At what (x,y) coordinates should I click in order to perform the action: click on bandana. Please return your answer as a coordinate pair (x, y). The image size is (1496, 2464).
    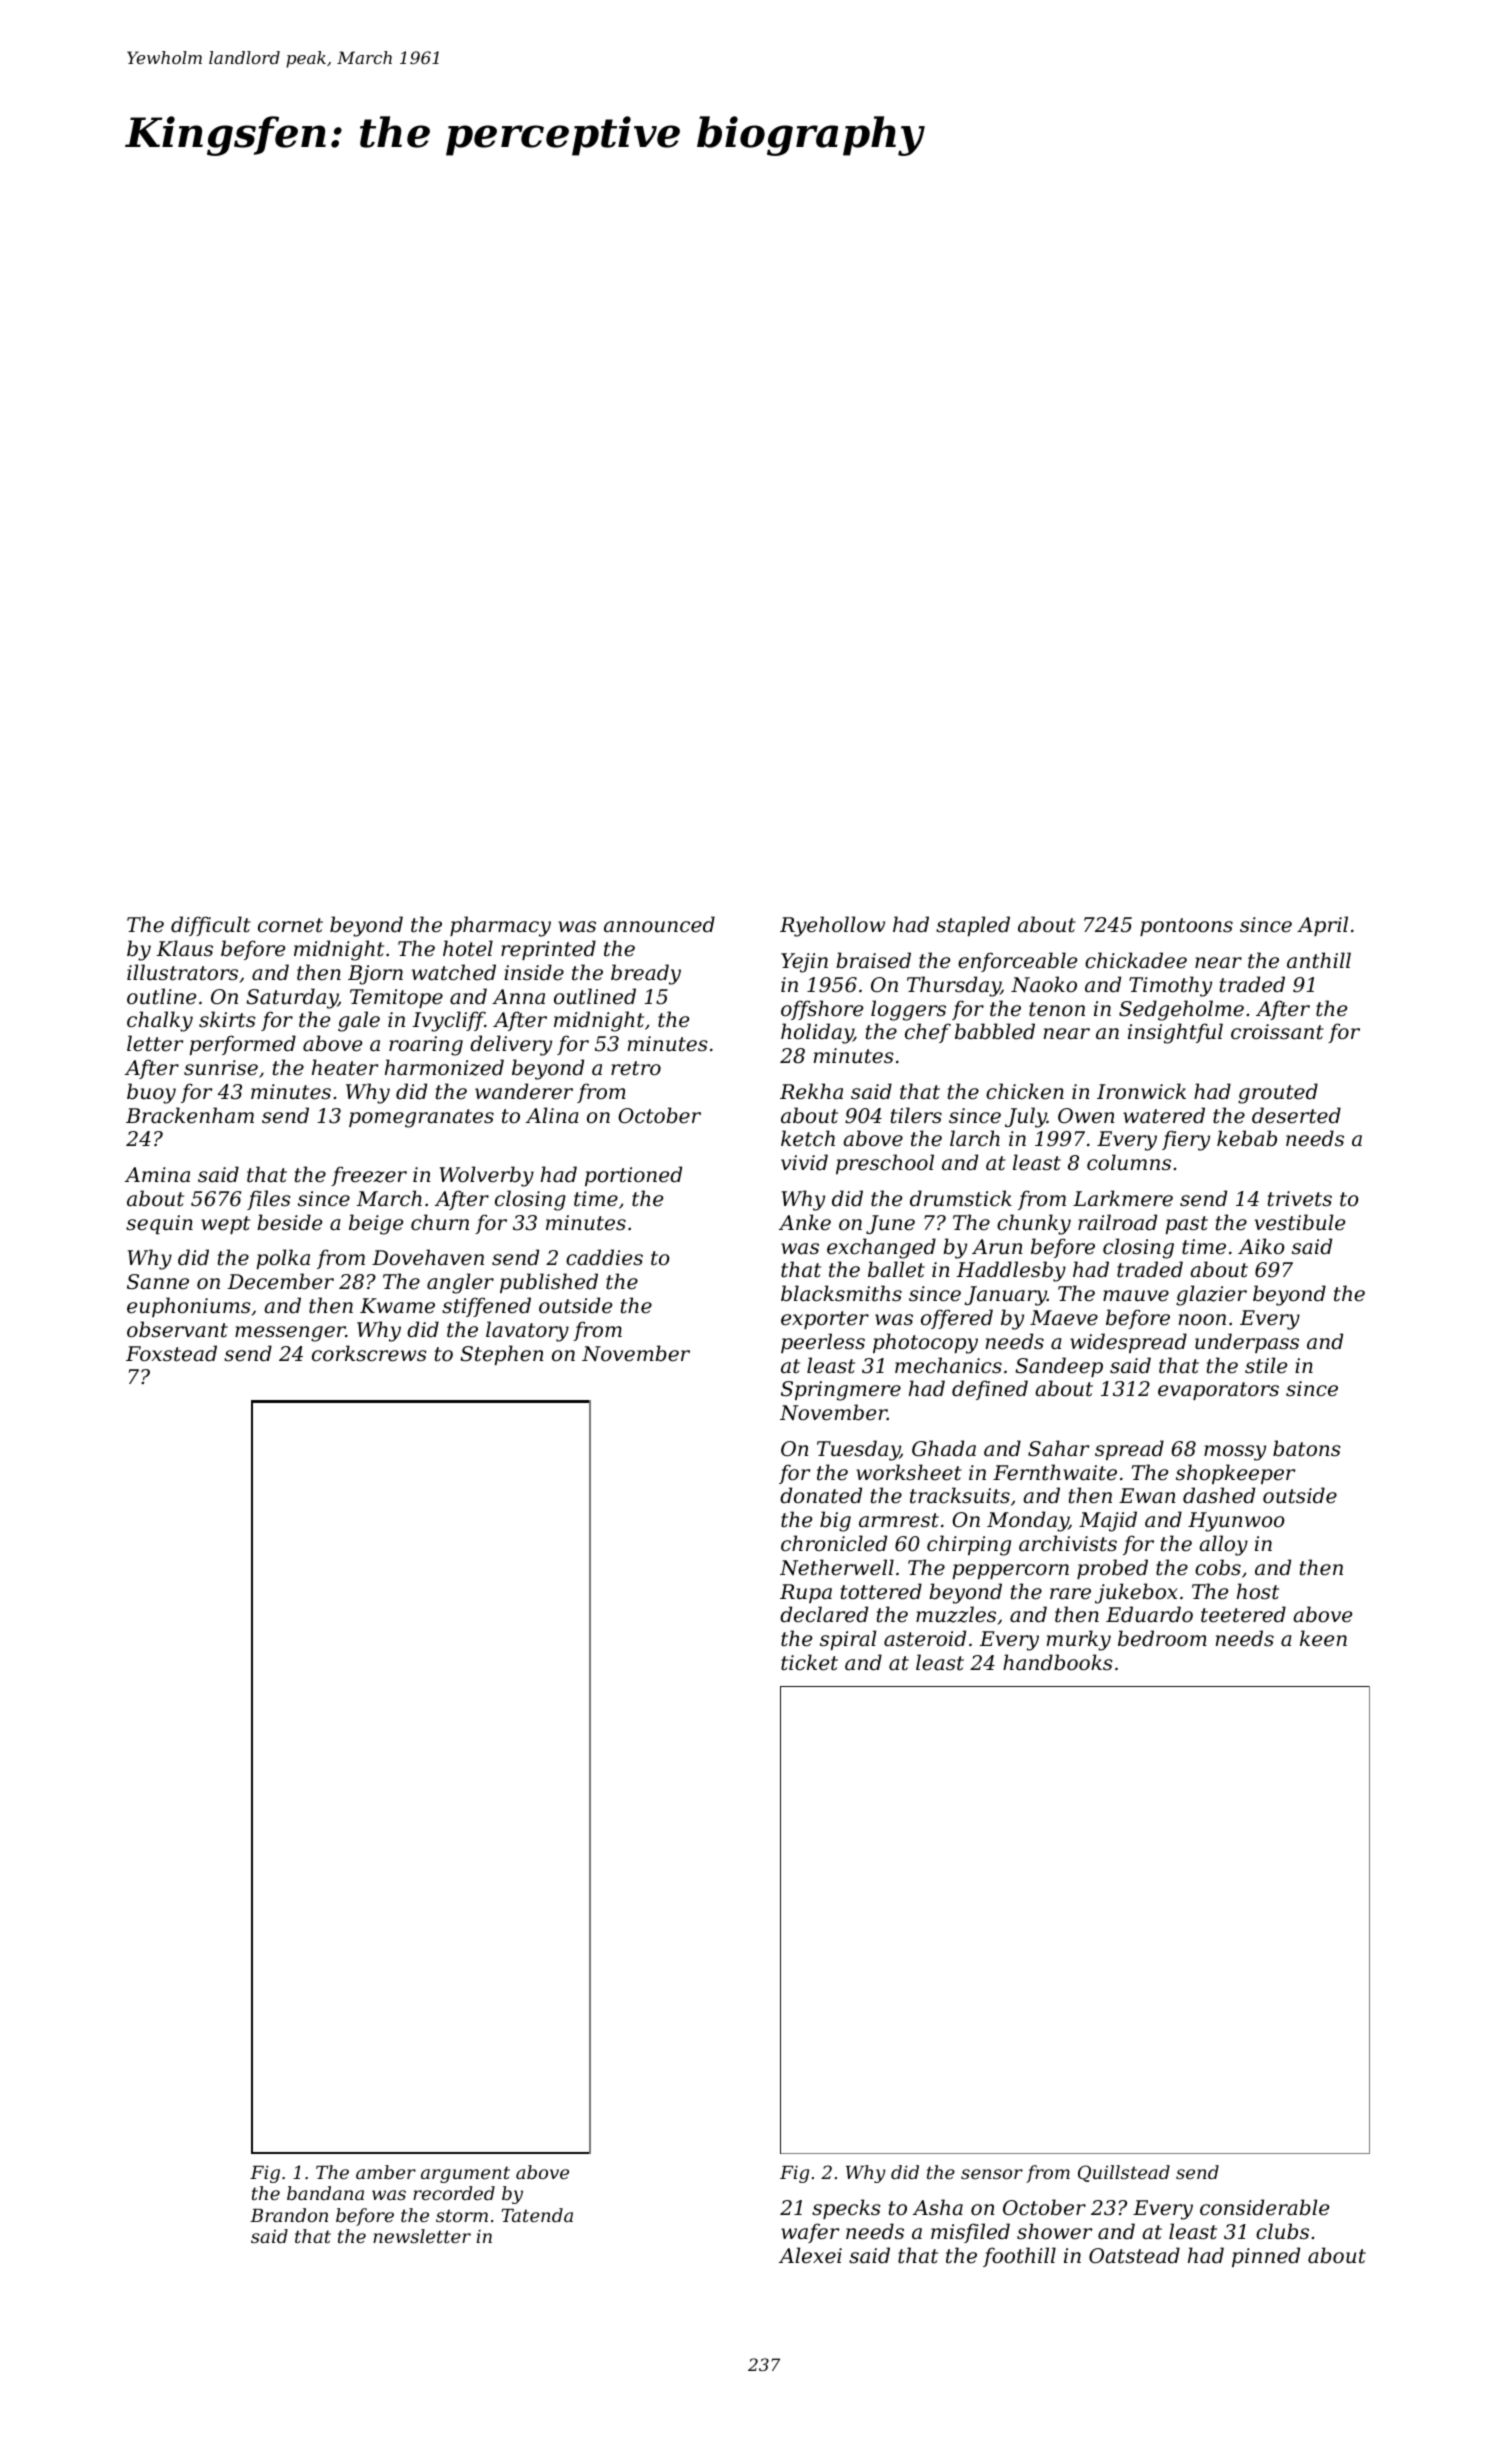
    Looking at the image, I should click on (325, 2193).
